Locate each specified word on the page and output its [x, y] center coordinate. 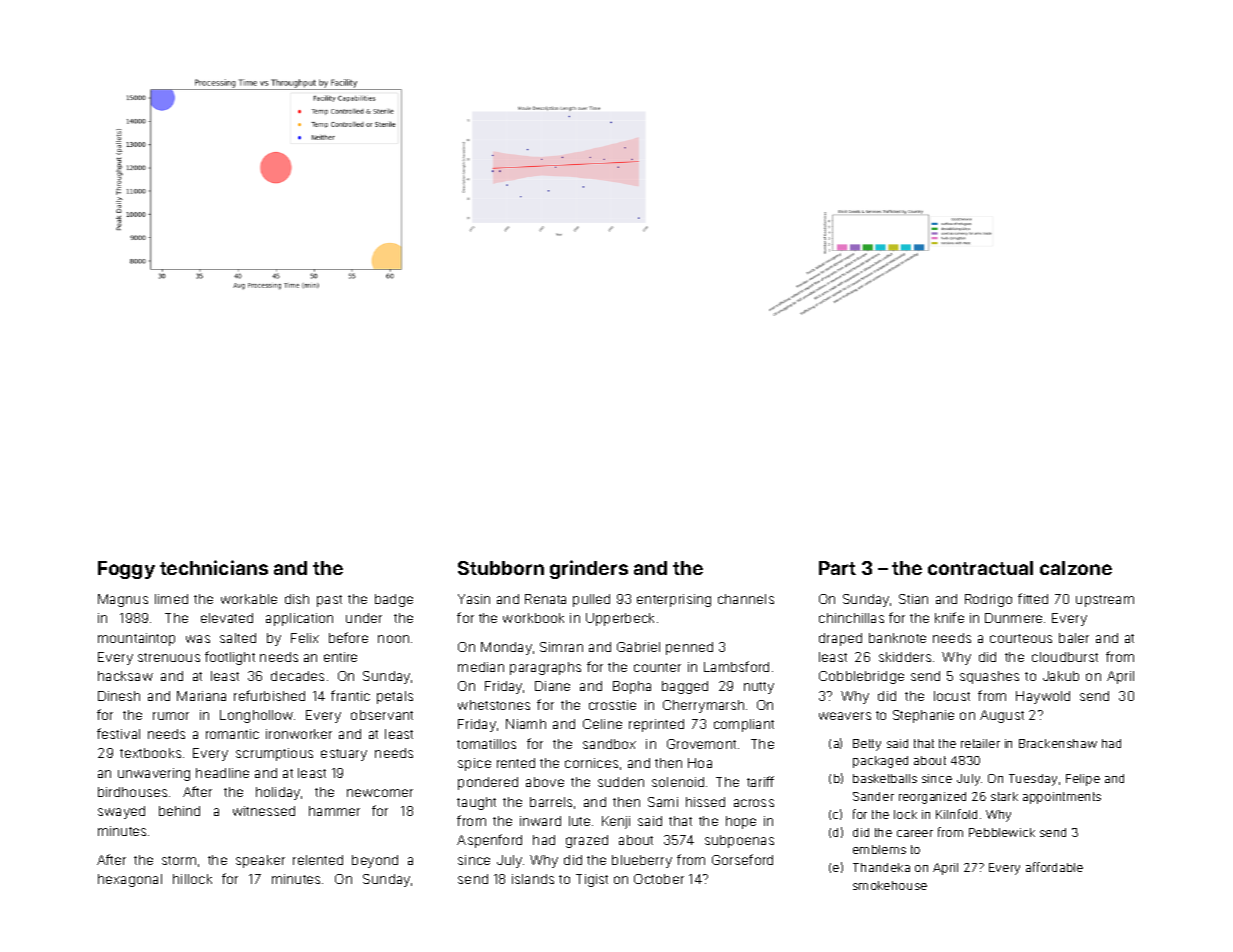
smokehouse [890, 885]
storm [179, 860]
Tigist [592, 880]
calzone [1076, 568]
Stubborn [501, 568]
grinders [589, 569]
